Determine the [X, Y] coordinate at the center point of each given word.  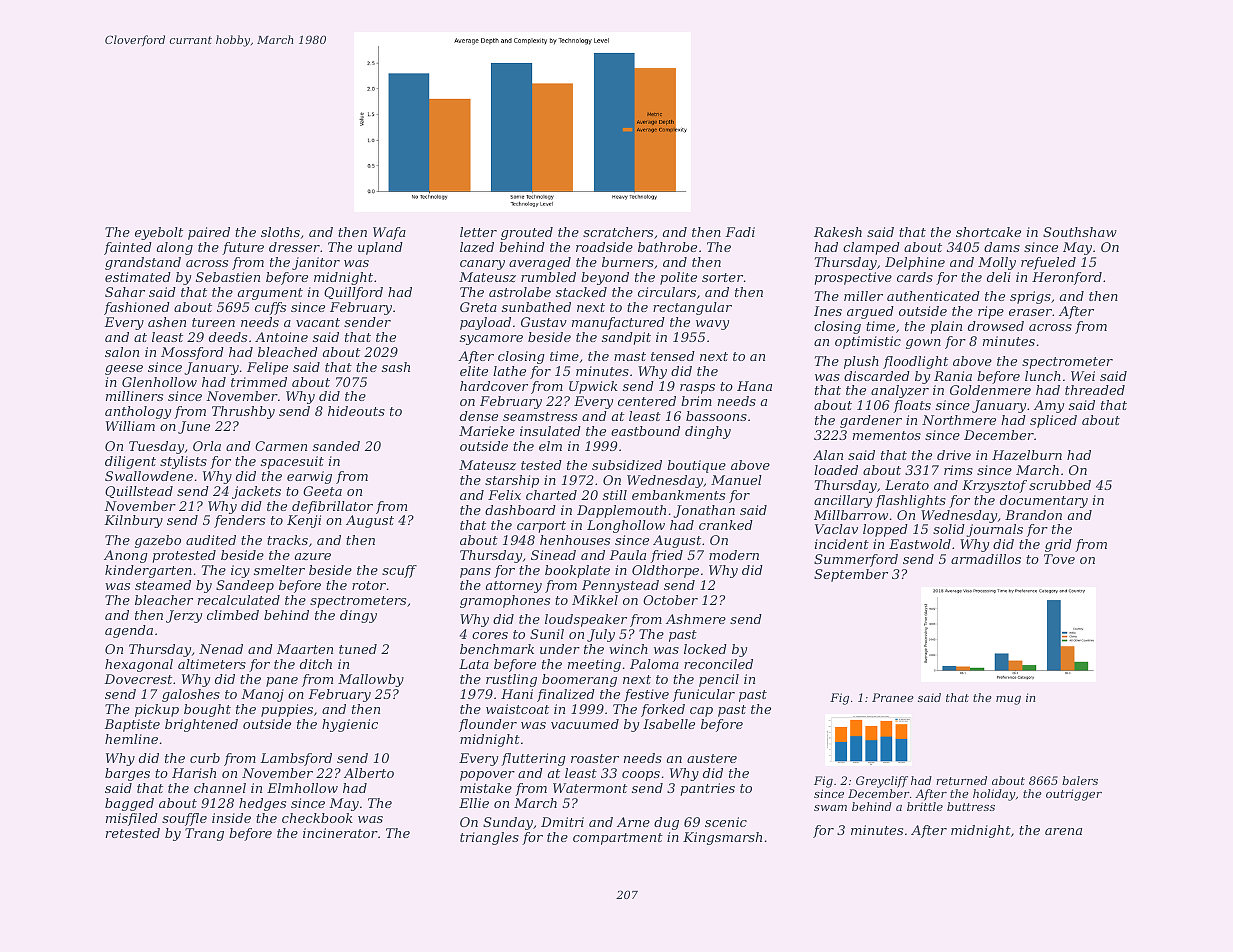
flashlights [910, 501]
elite [474, 371]
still [615, 495]
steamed [163, 585]
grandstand [143, 263]
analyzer [900, 391]
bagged [129, 804]
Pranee [893, 697]
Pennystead [620, 586]
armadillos [986, 559]
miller [863, 296]
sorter [722, 277]
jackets [256, 492]
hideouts [356, 411]
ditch [316, 664]
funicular [704, 695]
